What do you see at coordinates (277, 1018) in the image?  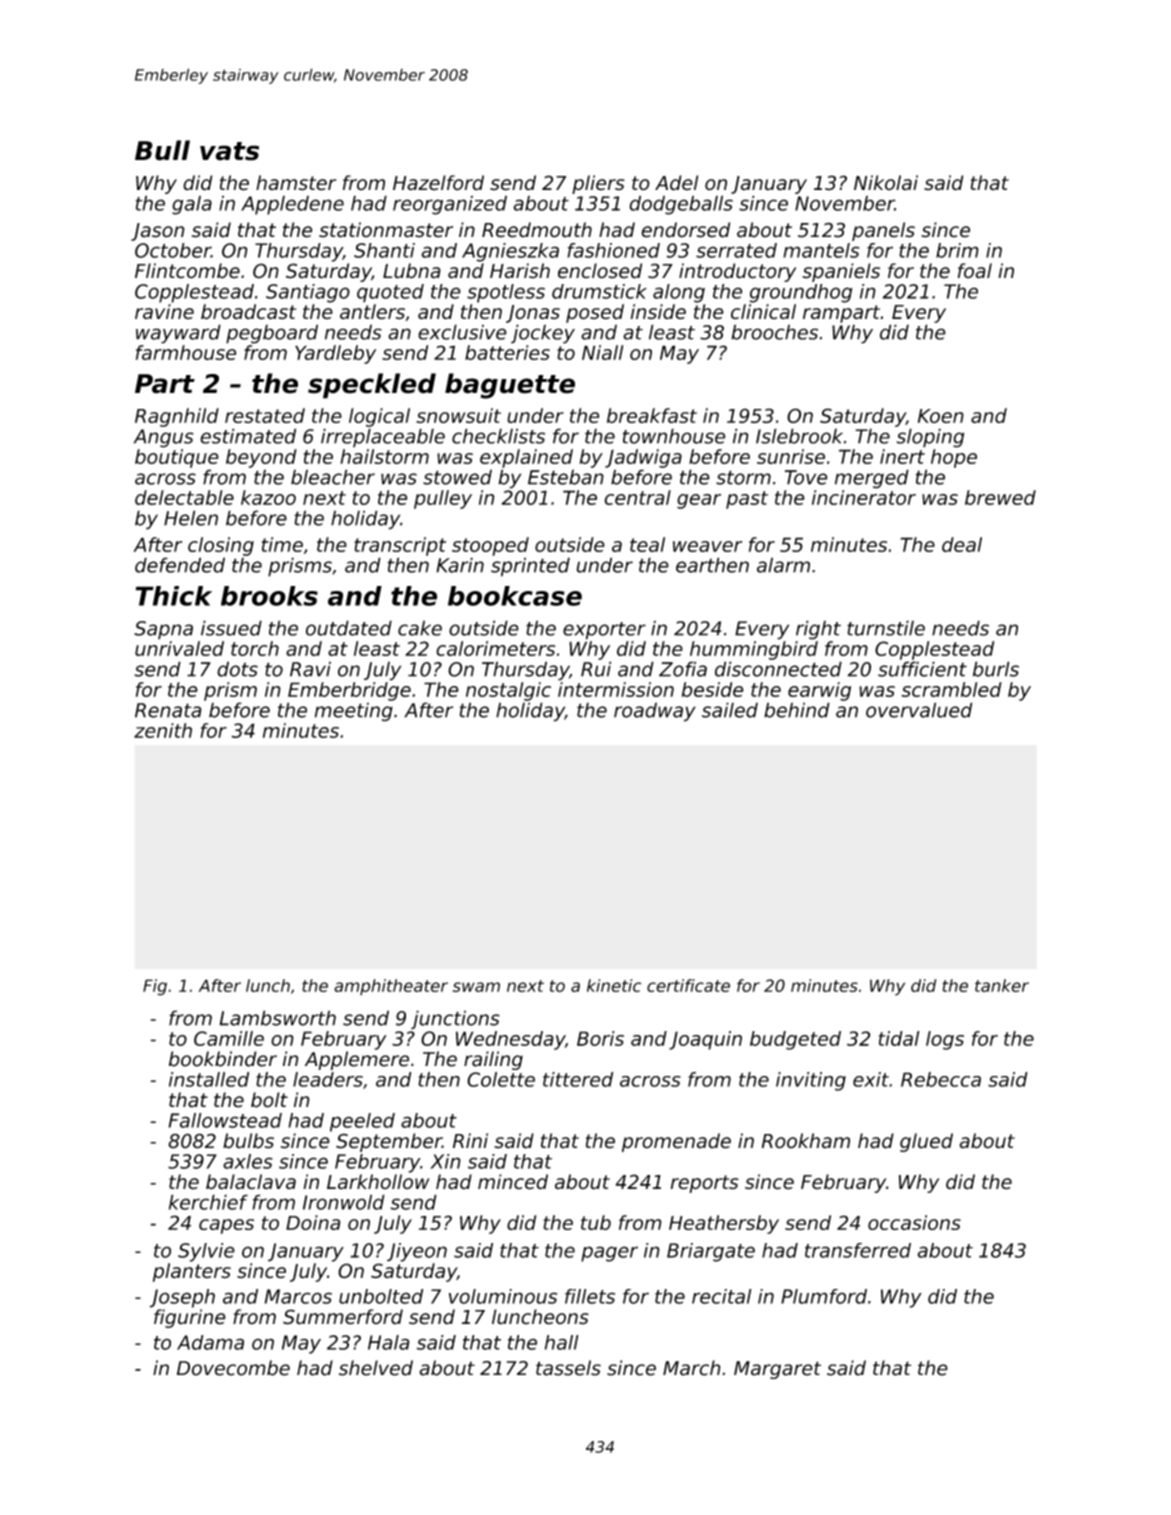 I see `Lambsworth` at bounding box center [277, 1018].
